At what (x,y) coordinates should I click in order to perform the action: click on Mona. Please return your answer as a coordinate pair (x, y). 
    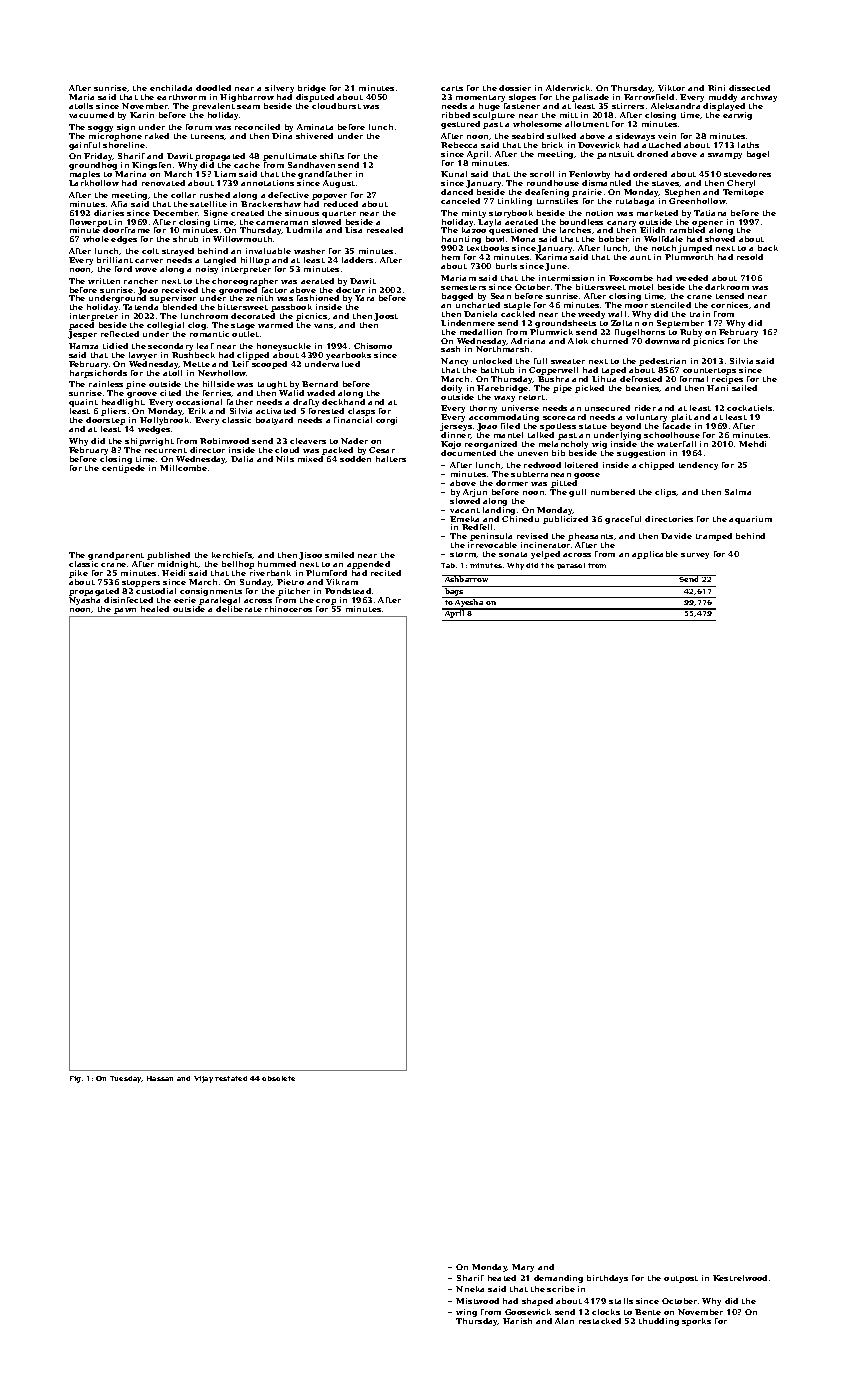
    Looking at the image, I should click on (523, 239).
